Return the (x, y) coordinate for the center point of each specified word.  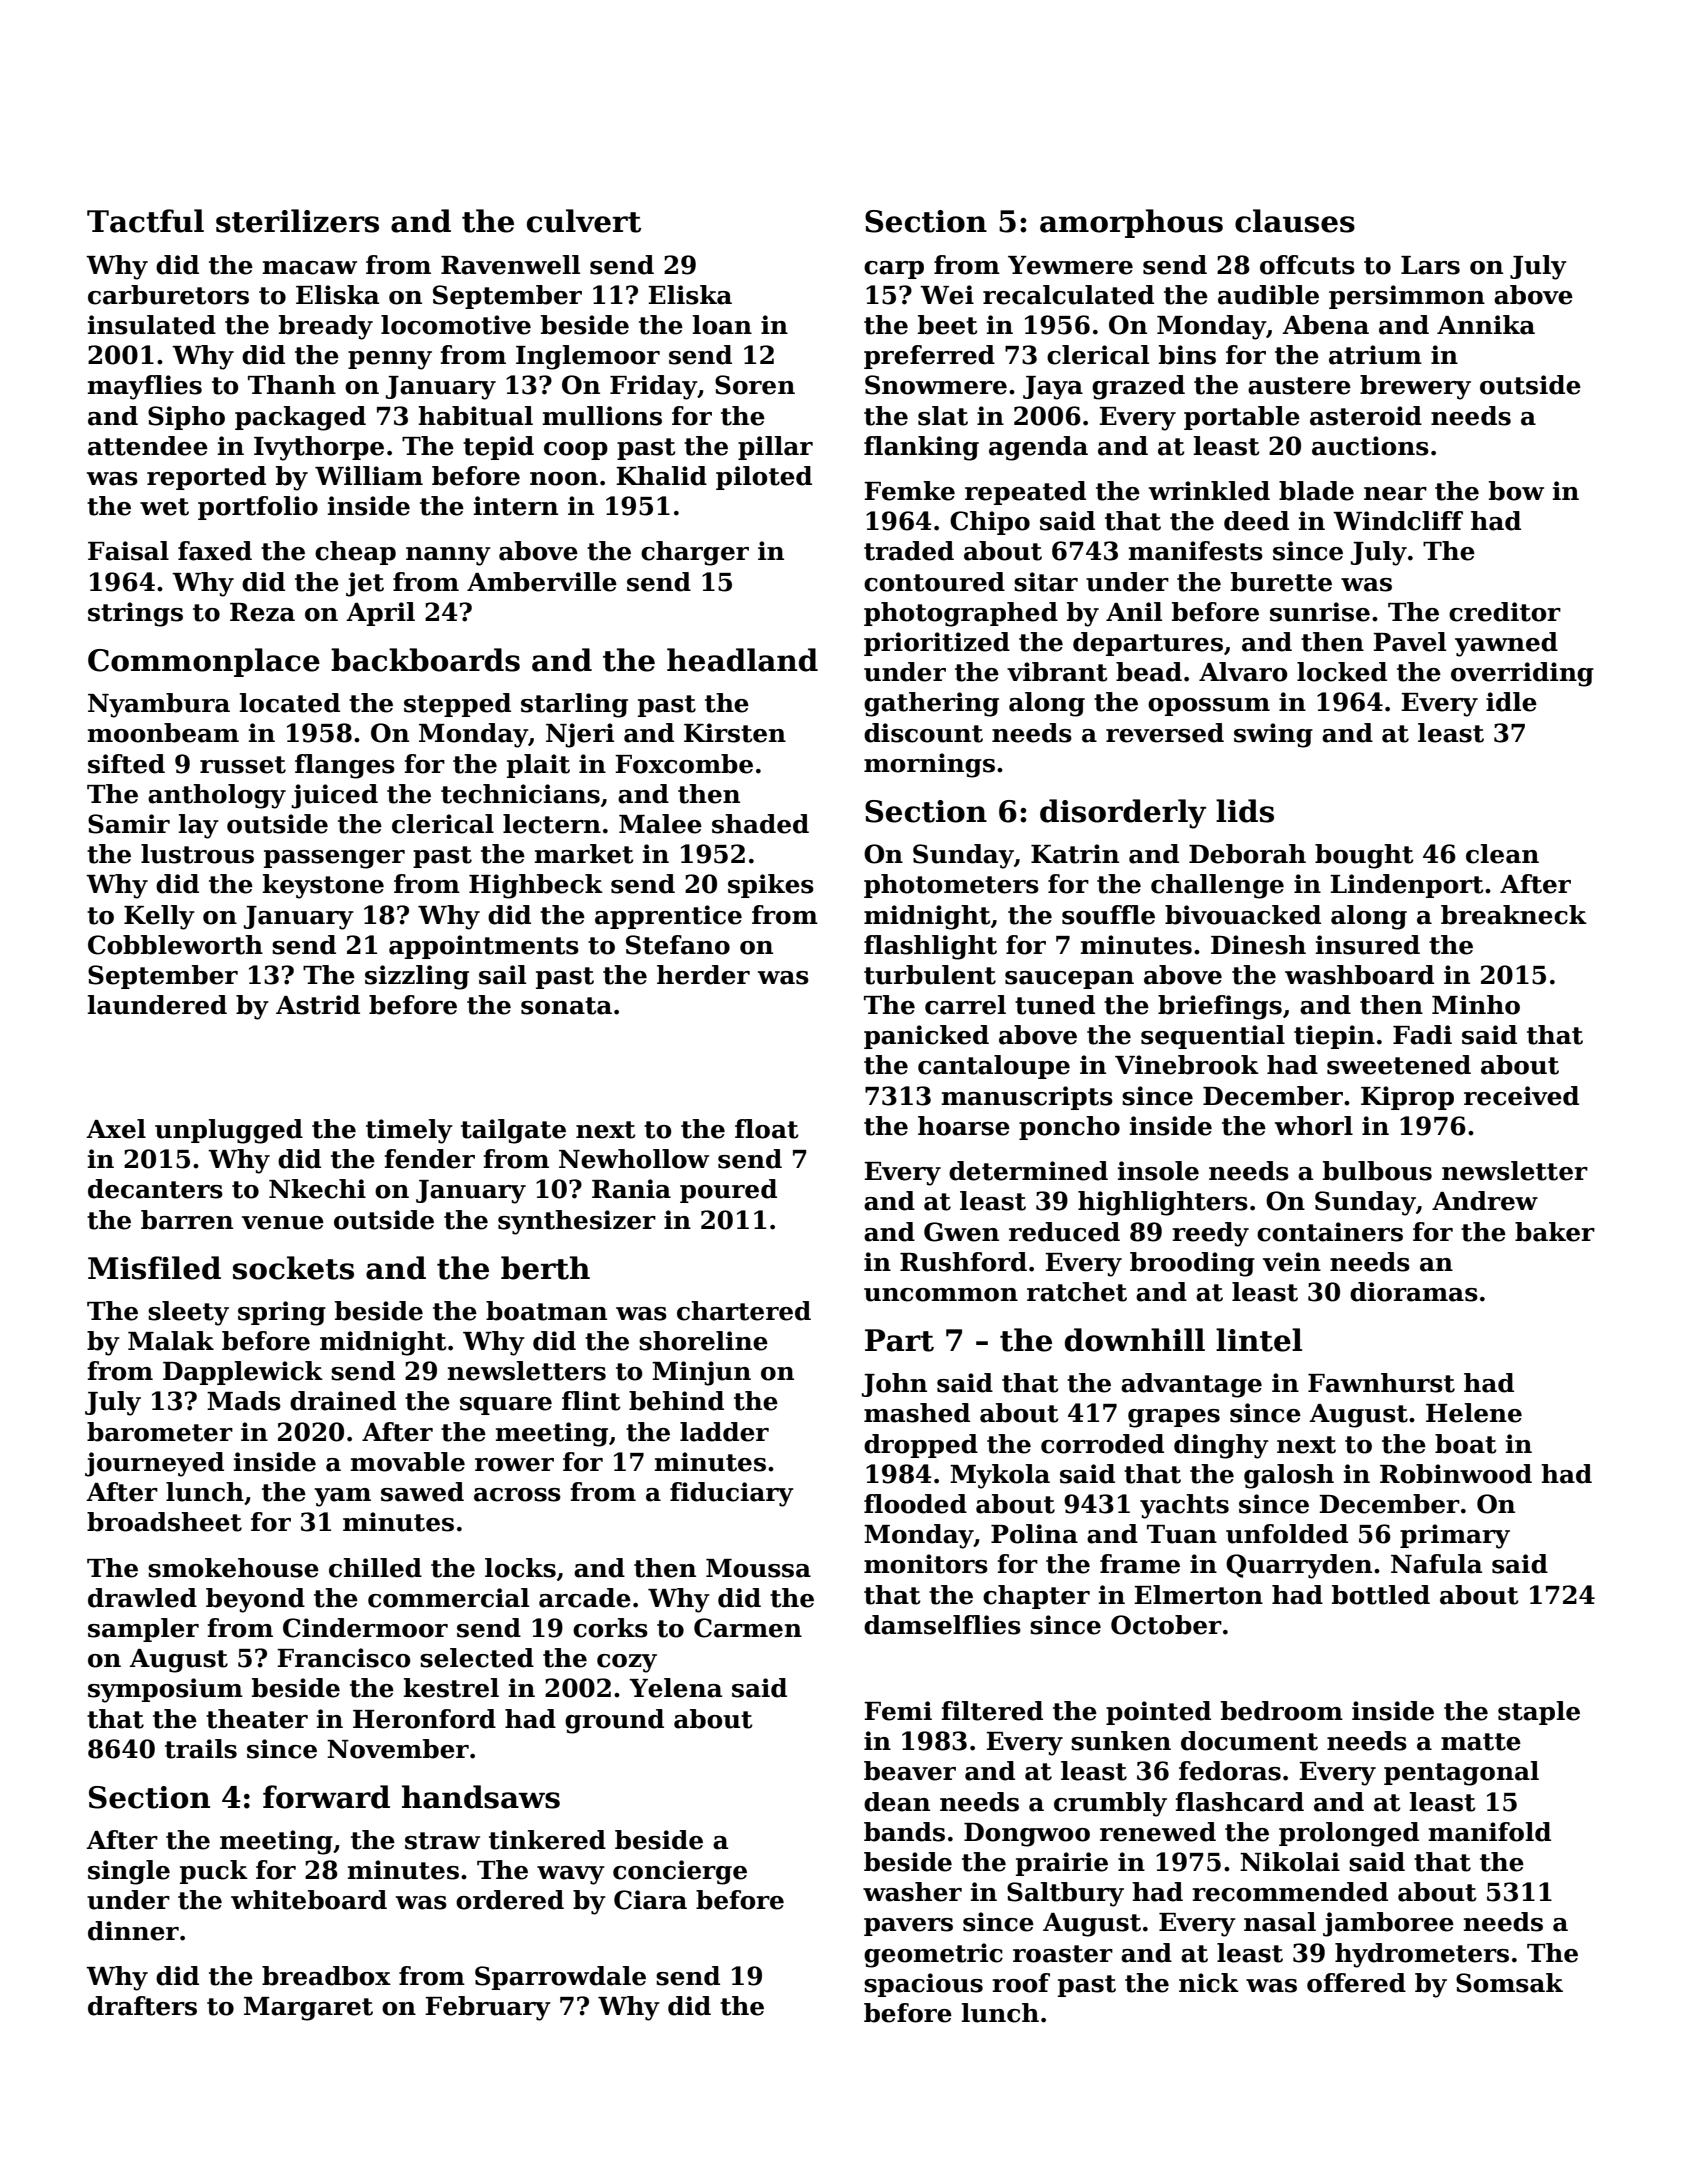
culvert (584, 221)
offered (1356, 1983)
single (129, 1872)
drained (343, 1401)
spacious (923, 1985)
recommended (1290, 1892)
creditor (1505, 612)
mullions (602, 416)
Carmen (748, 1628)
